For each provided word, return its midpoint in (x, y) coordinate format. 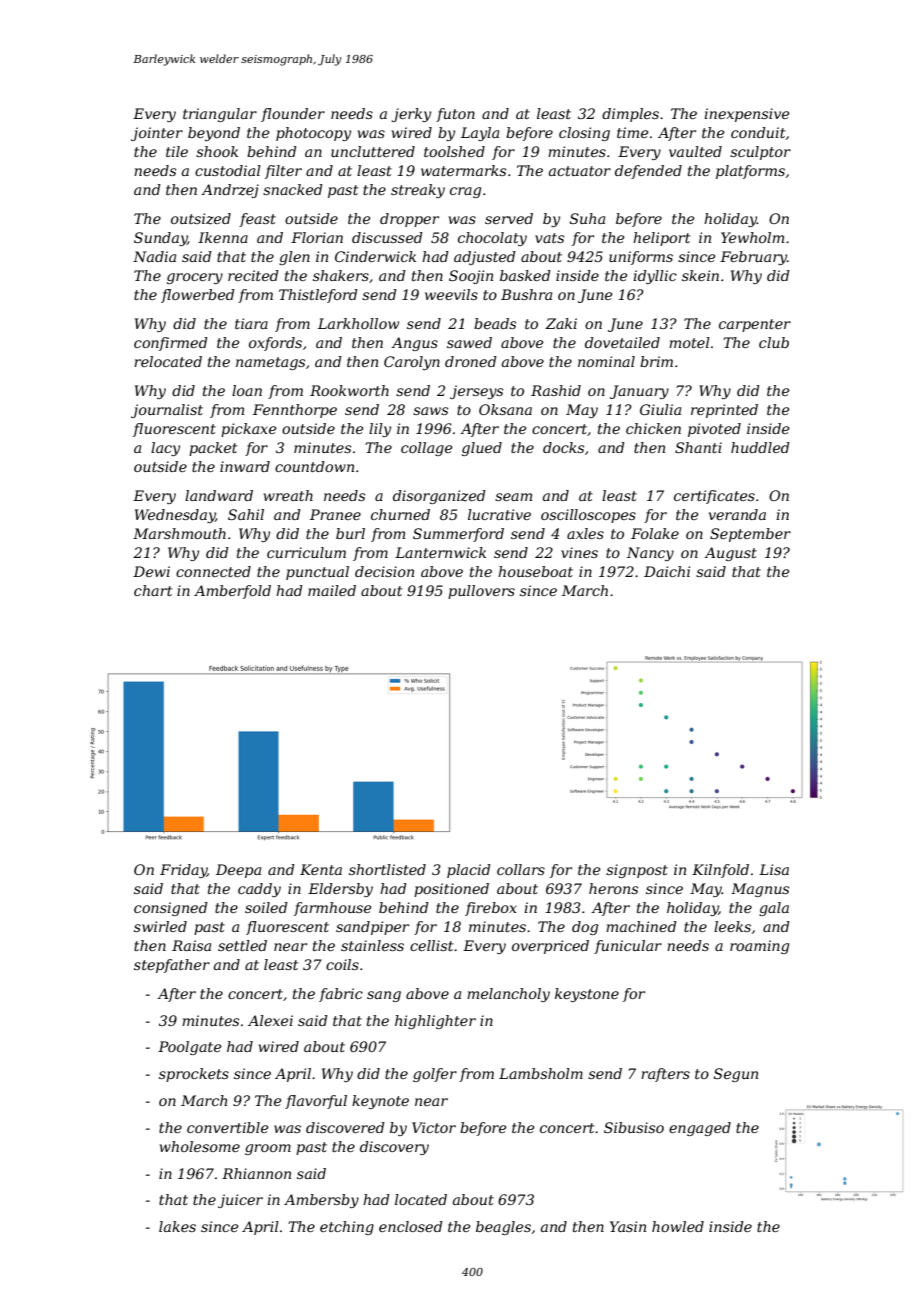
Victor (434, 1127)
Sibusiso (634, 1127)
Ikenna (223, 237)
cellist (431, 945)
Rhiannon (256, 1173)
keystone (587, 995)
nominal (606, 361)
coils (342, 964)
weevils (451, 294)
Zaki (561, 323)
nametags (270, 363)
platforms (750, 172)
